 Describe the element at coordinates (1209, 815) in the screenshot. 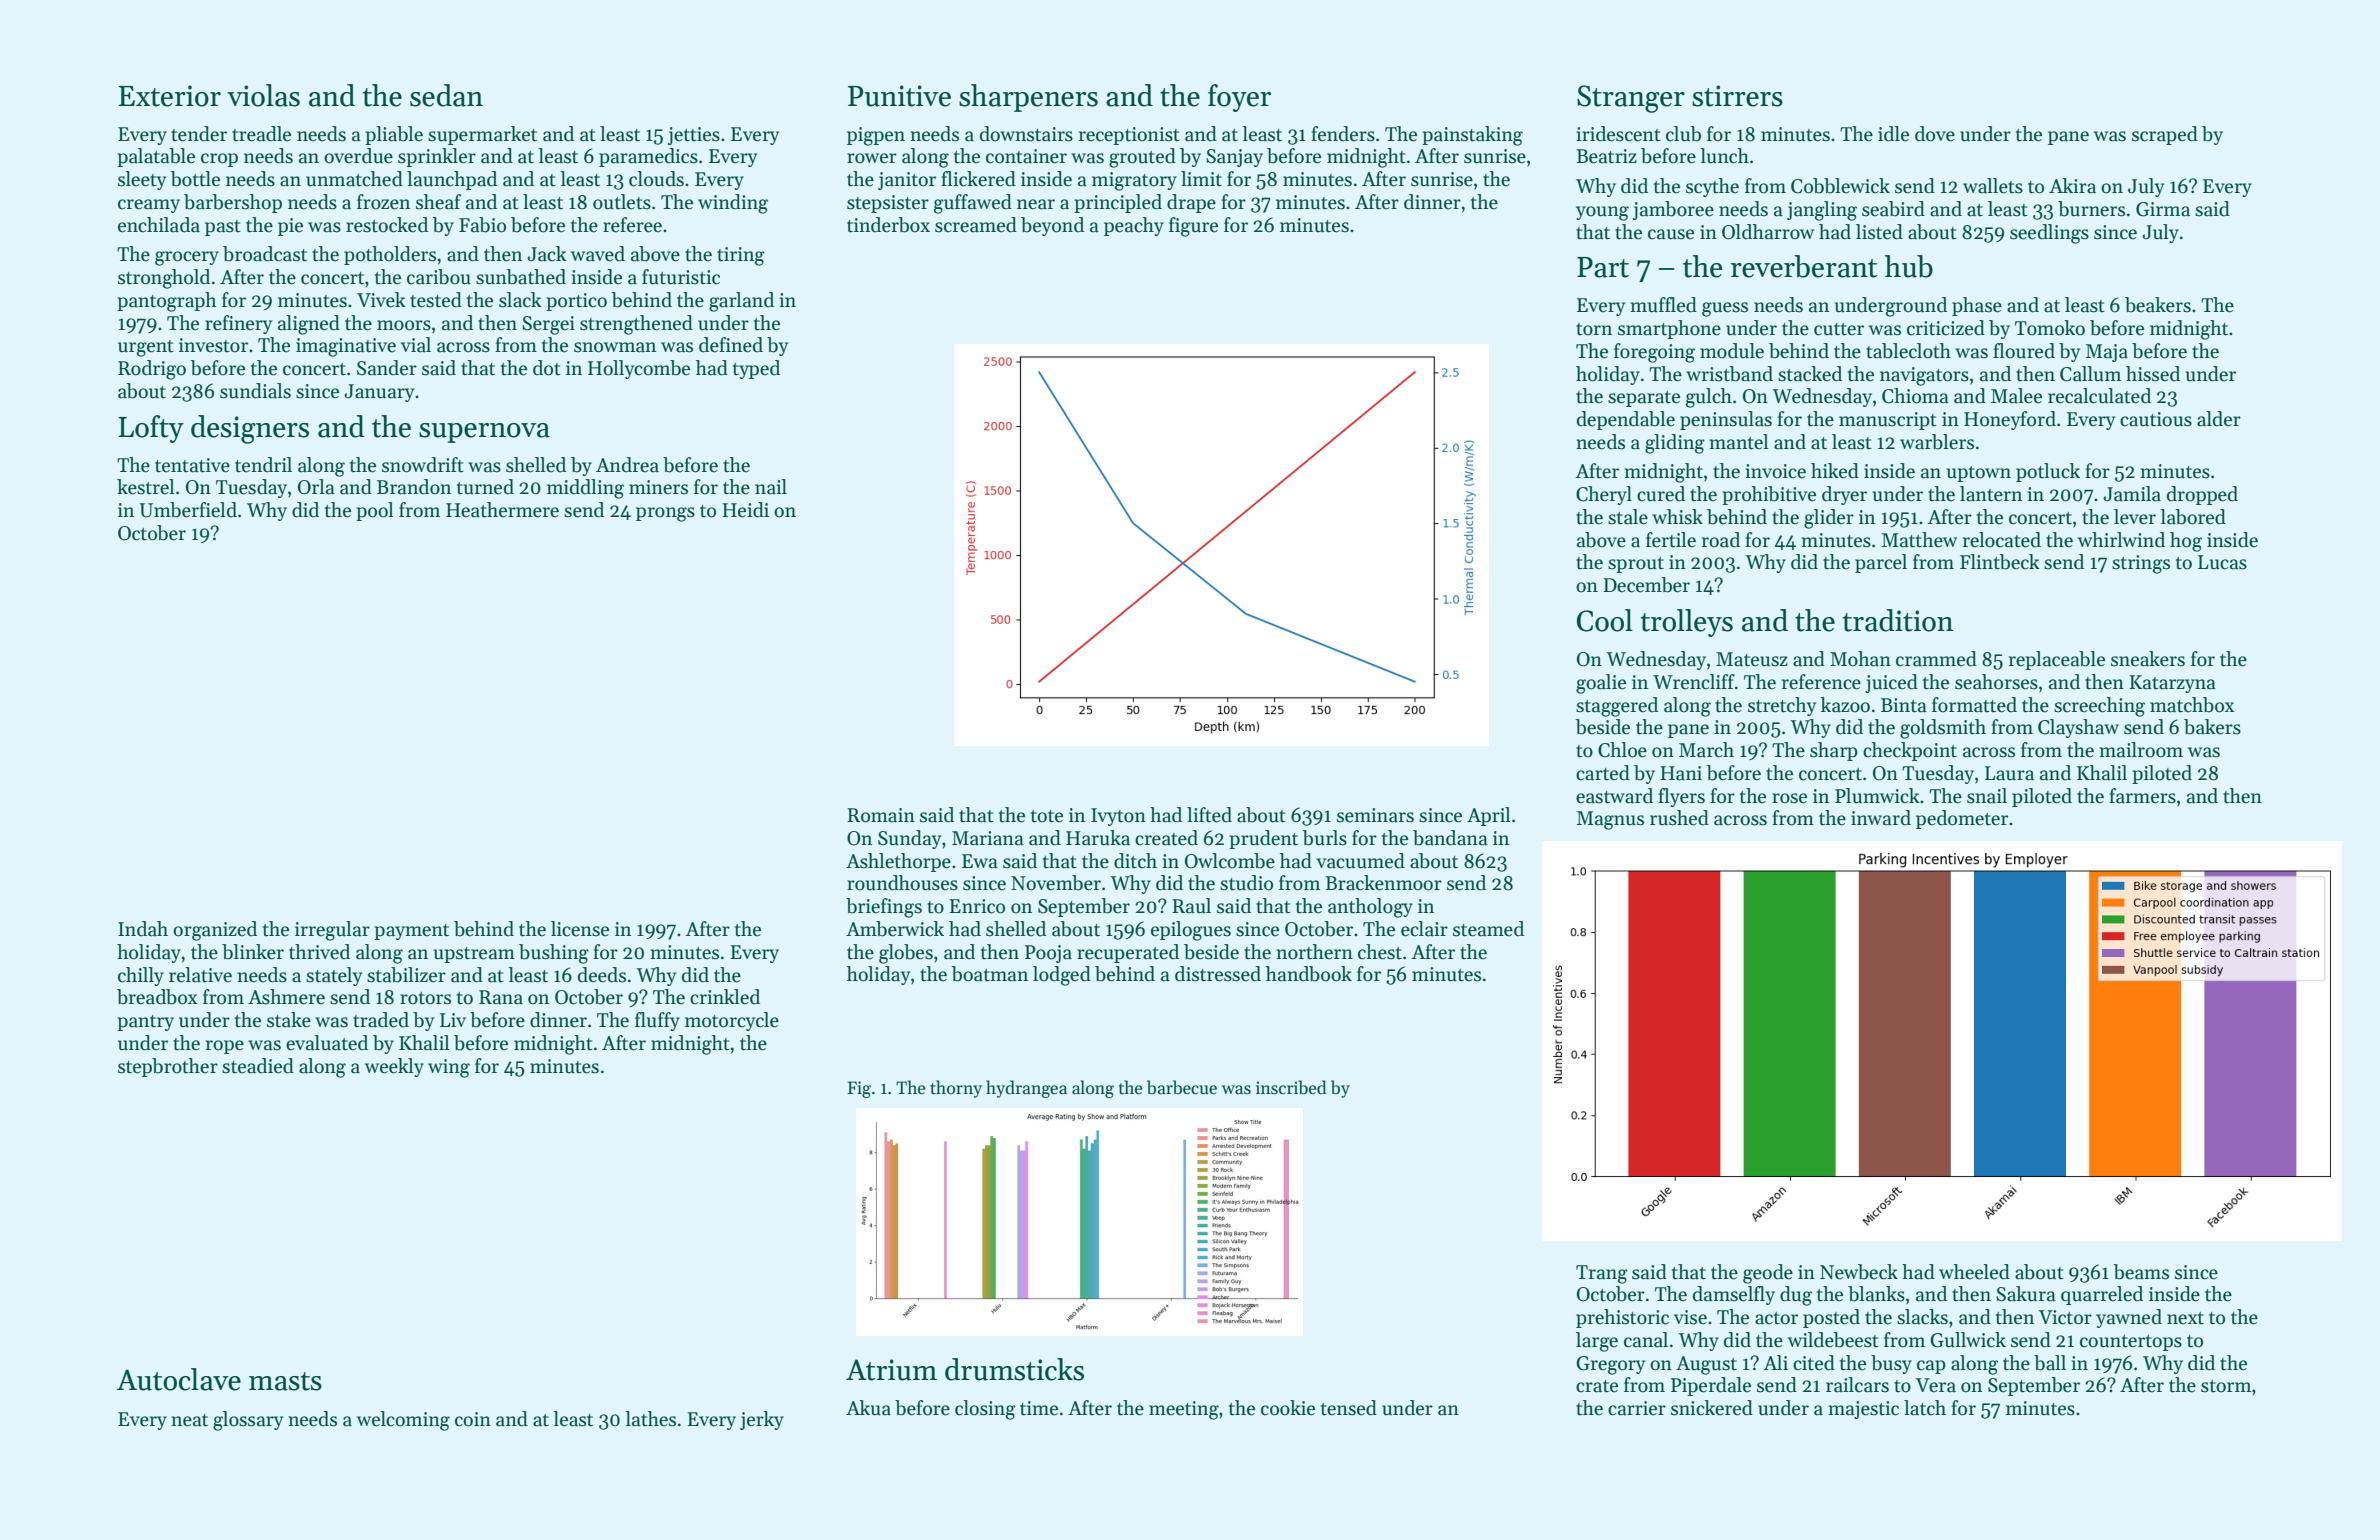

I see `lifted` at that location.
